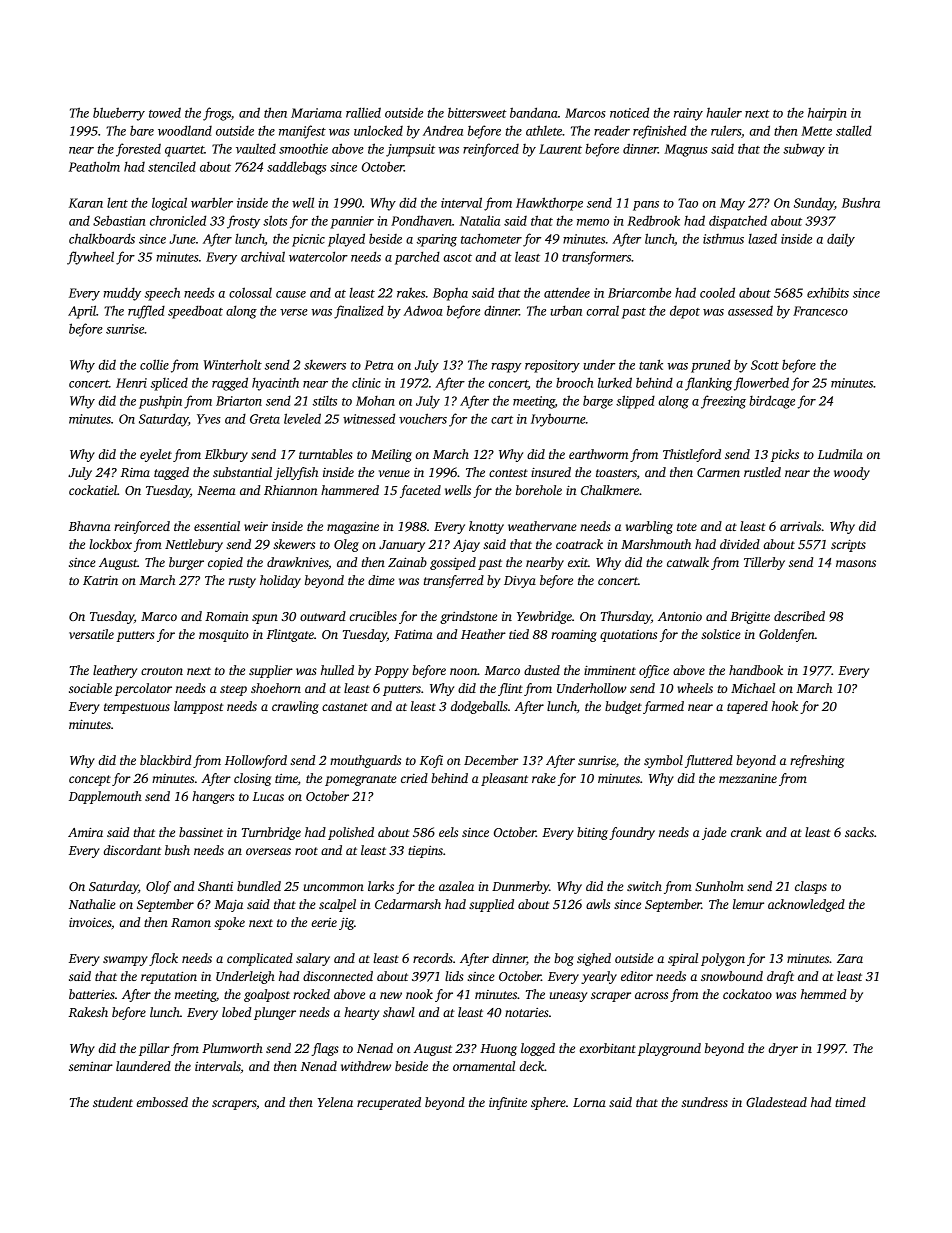  What do you see at coordinates (828, 292) in the page?
I see `exhibits` at bounding box center [828, 292].
